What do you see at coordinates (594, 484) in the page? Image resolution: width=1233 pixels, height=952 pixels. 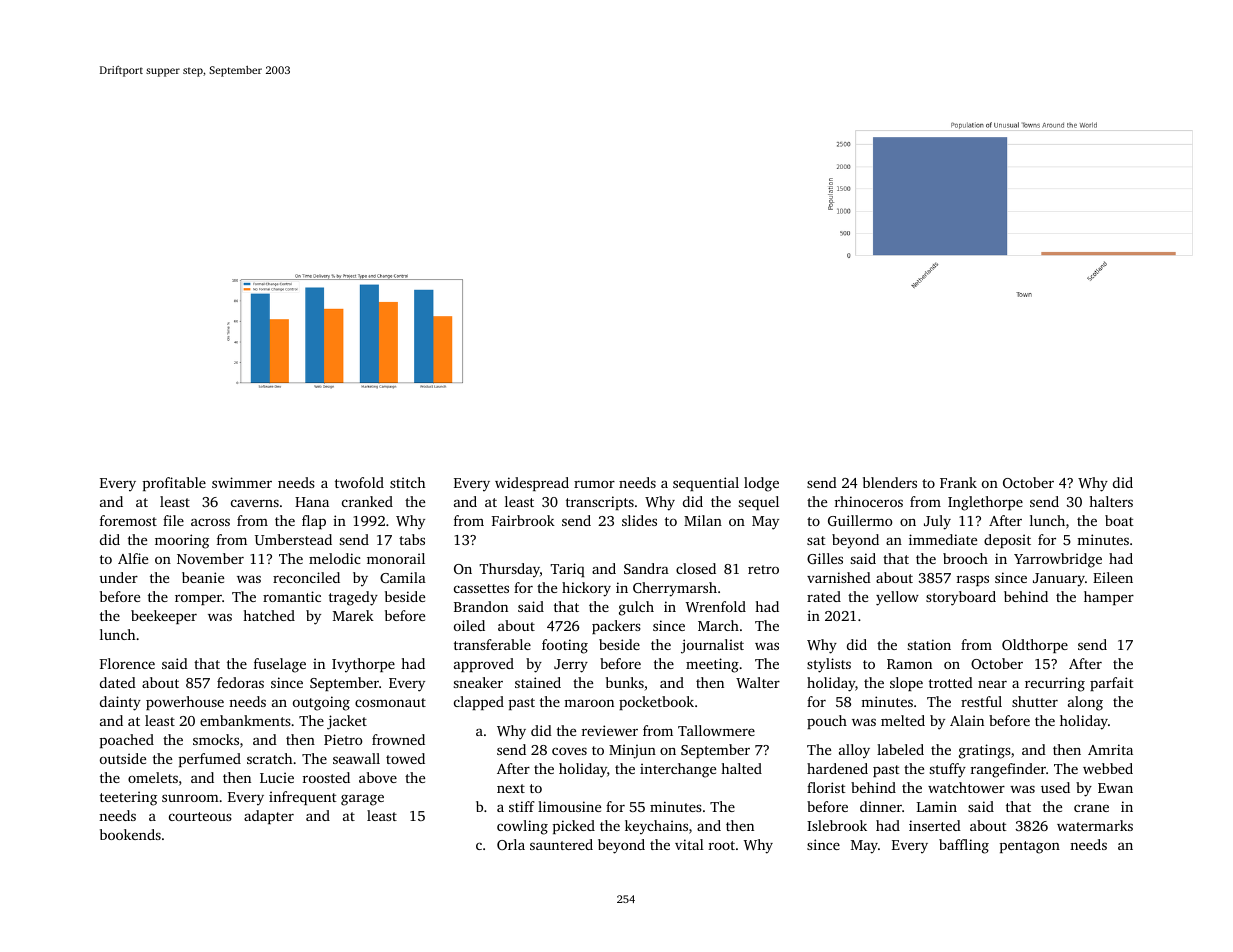 I see `rumor` at bounding box center [594, 484].
